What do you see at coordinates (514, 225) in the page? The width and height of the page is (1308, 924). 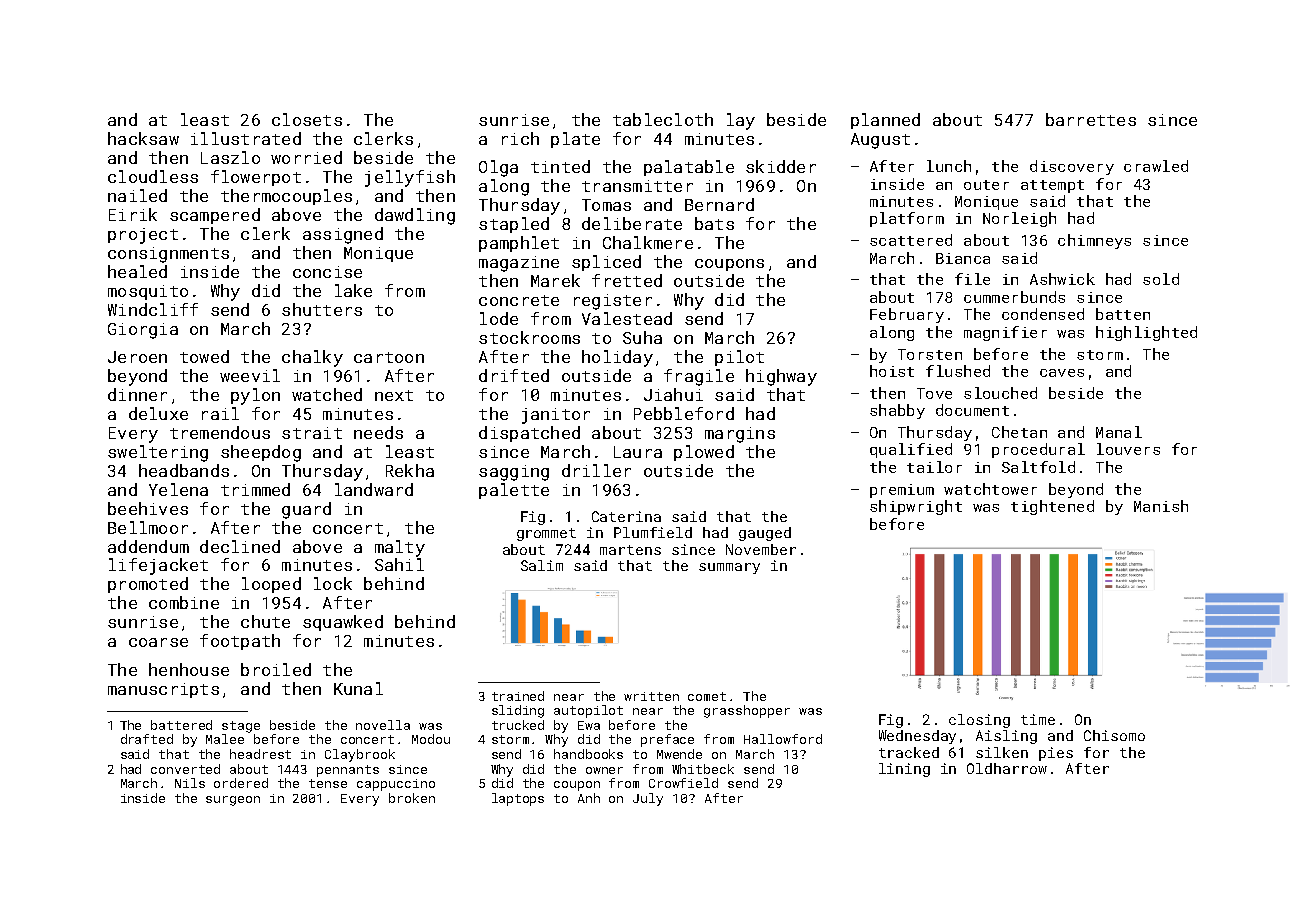 I see `stapled` at bounding box center [514, 225].
